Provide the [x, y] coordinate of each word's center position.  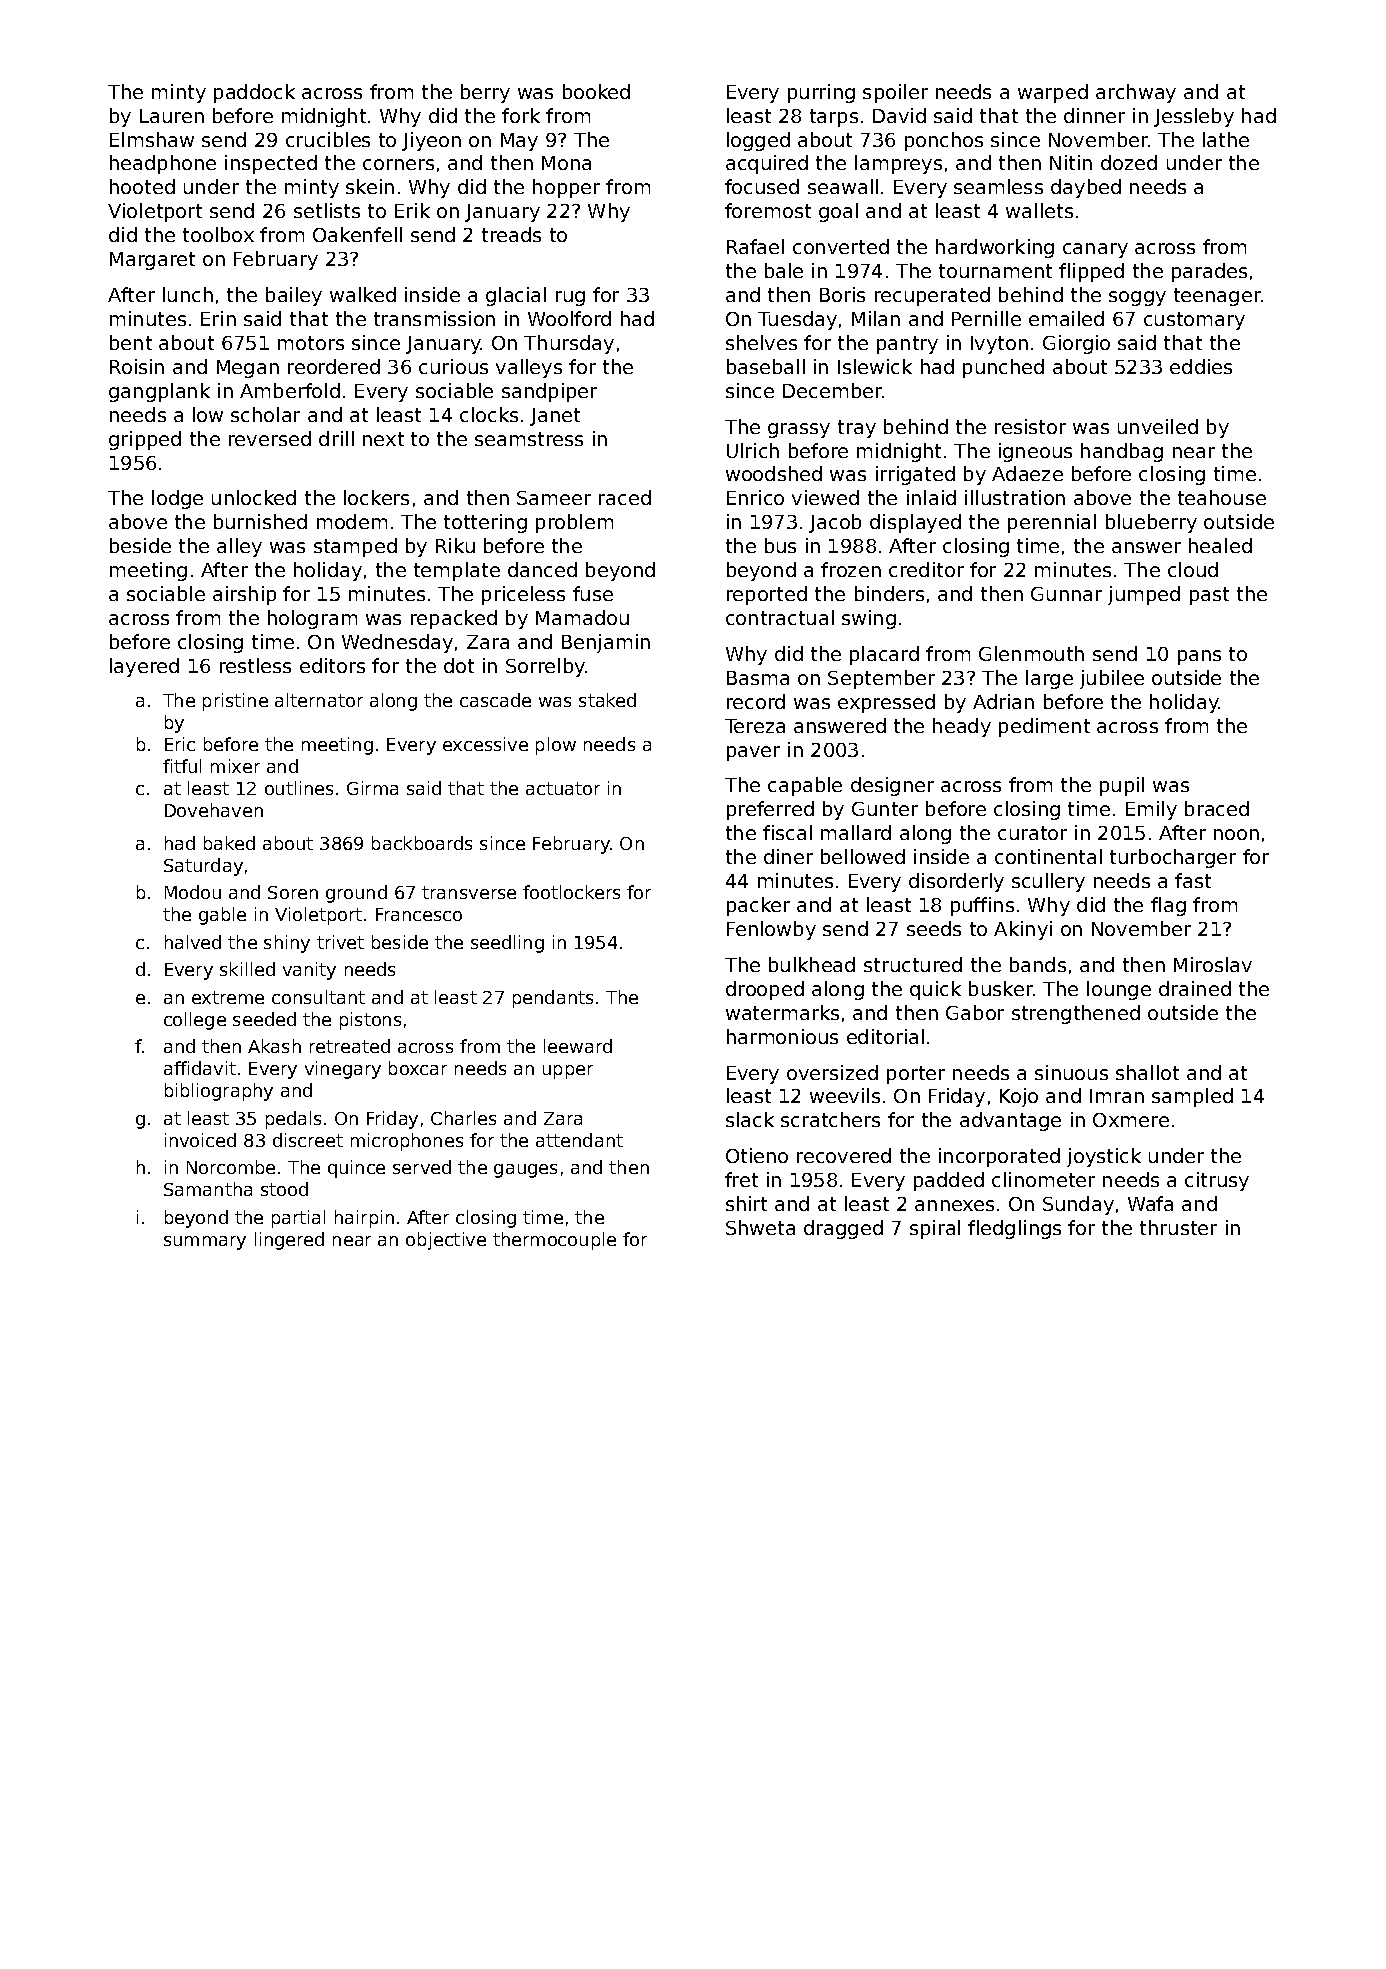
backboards [422, 843]
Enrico [755, 497]
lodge [177, 499]
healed [1220, 545]
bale [784, 270]
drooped [765, 990]
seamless [998, 186]
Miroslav [1213, 964]
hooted [142, 186]
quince [356, 1169]
